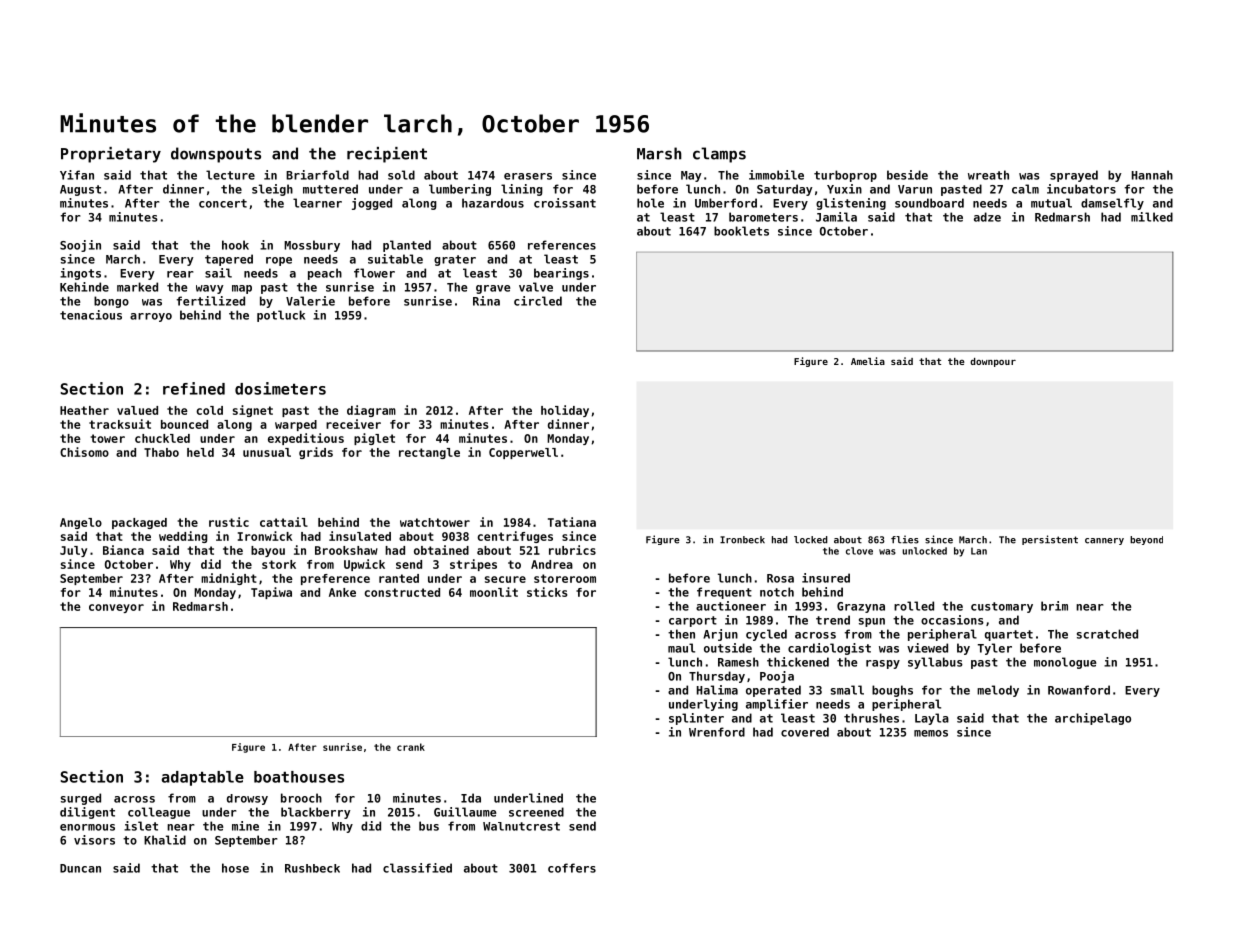 The width and height of the screenshot is (1233, 952). What do you see at coordinates (342, 592) in the screenshot?
I see `Anke` at bounding box center [342, 592].
